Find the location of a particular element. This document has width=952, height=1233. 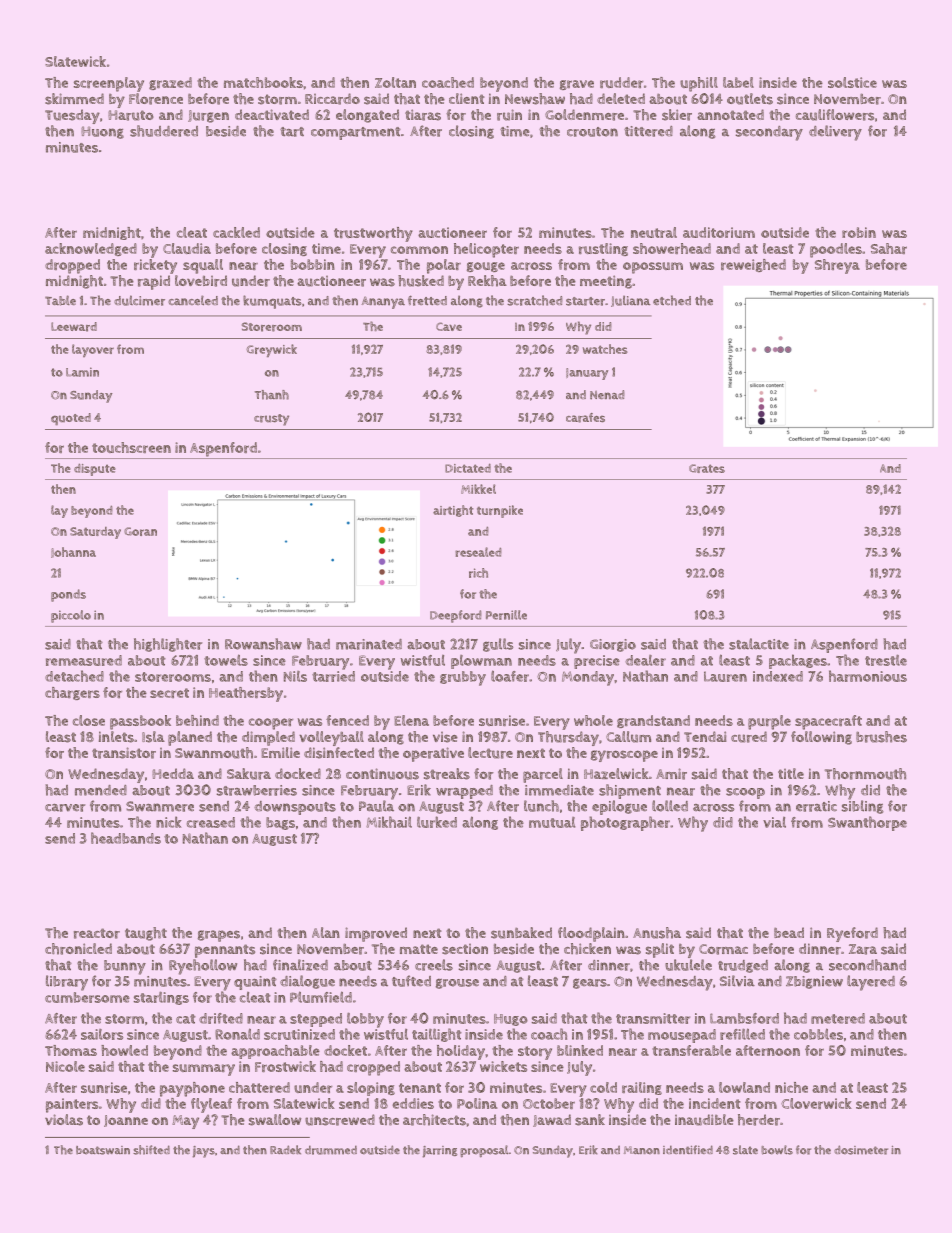

bead is located at coordinates (789, 932).
